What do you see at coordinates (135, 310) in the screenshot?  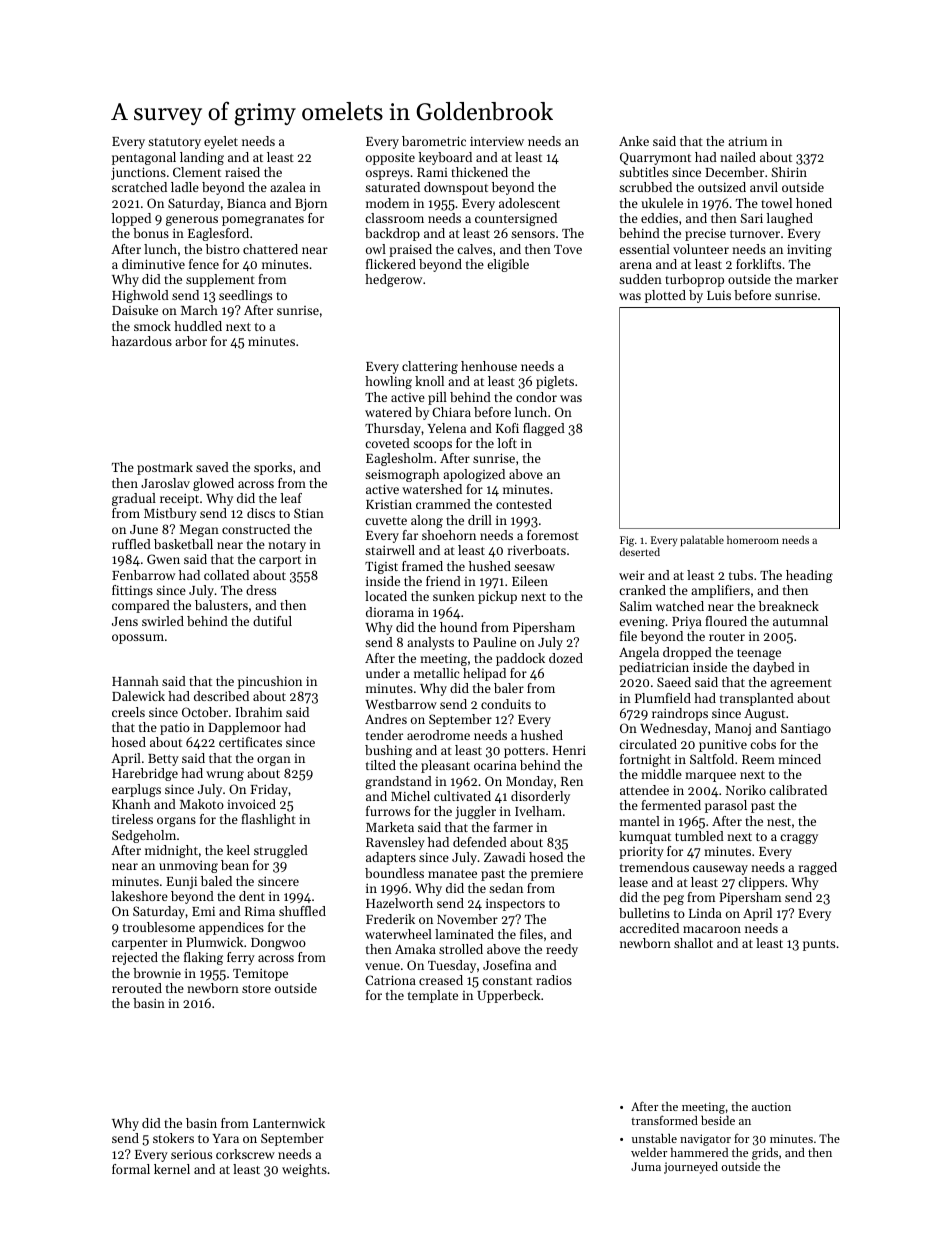 I see `Daisuke` at bounding box center [135, 310].
